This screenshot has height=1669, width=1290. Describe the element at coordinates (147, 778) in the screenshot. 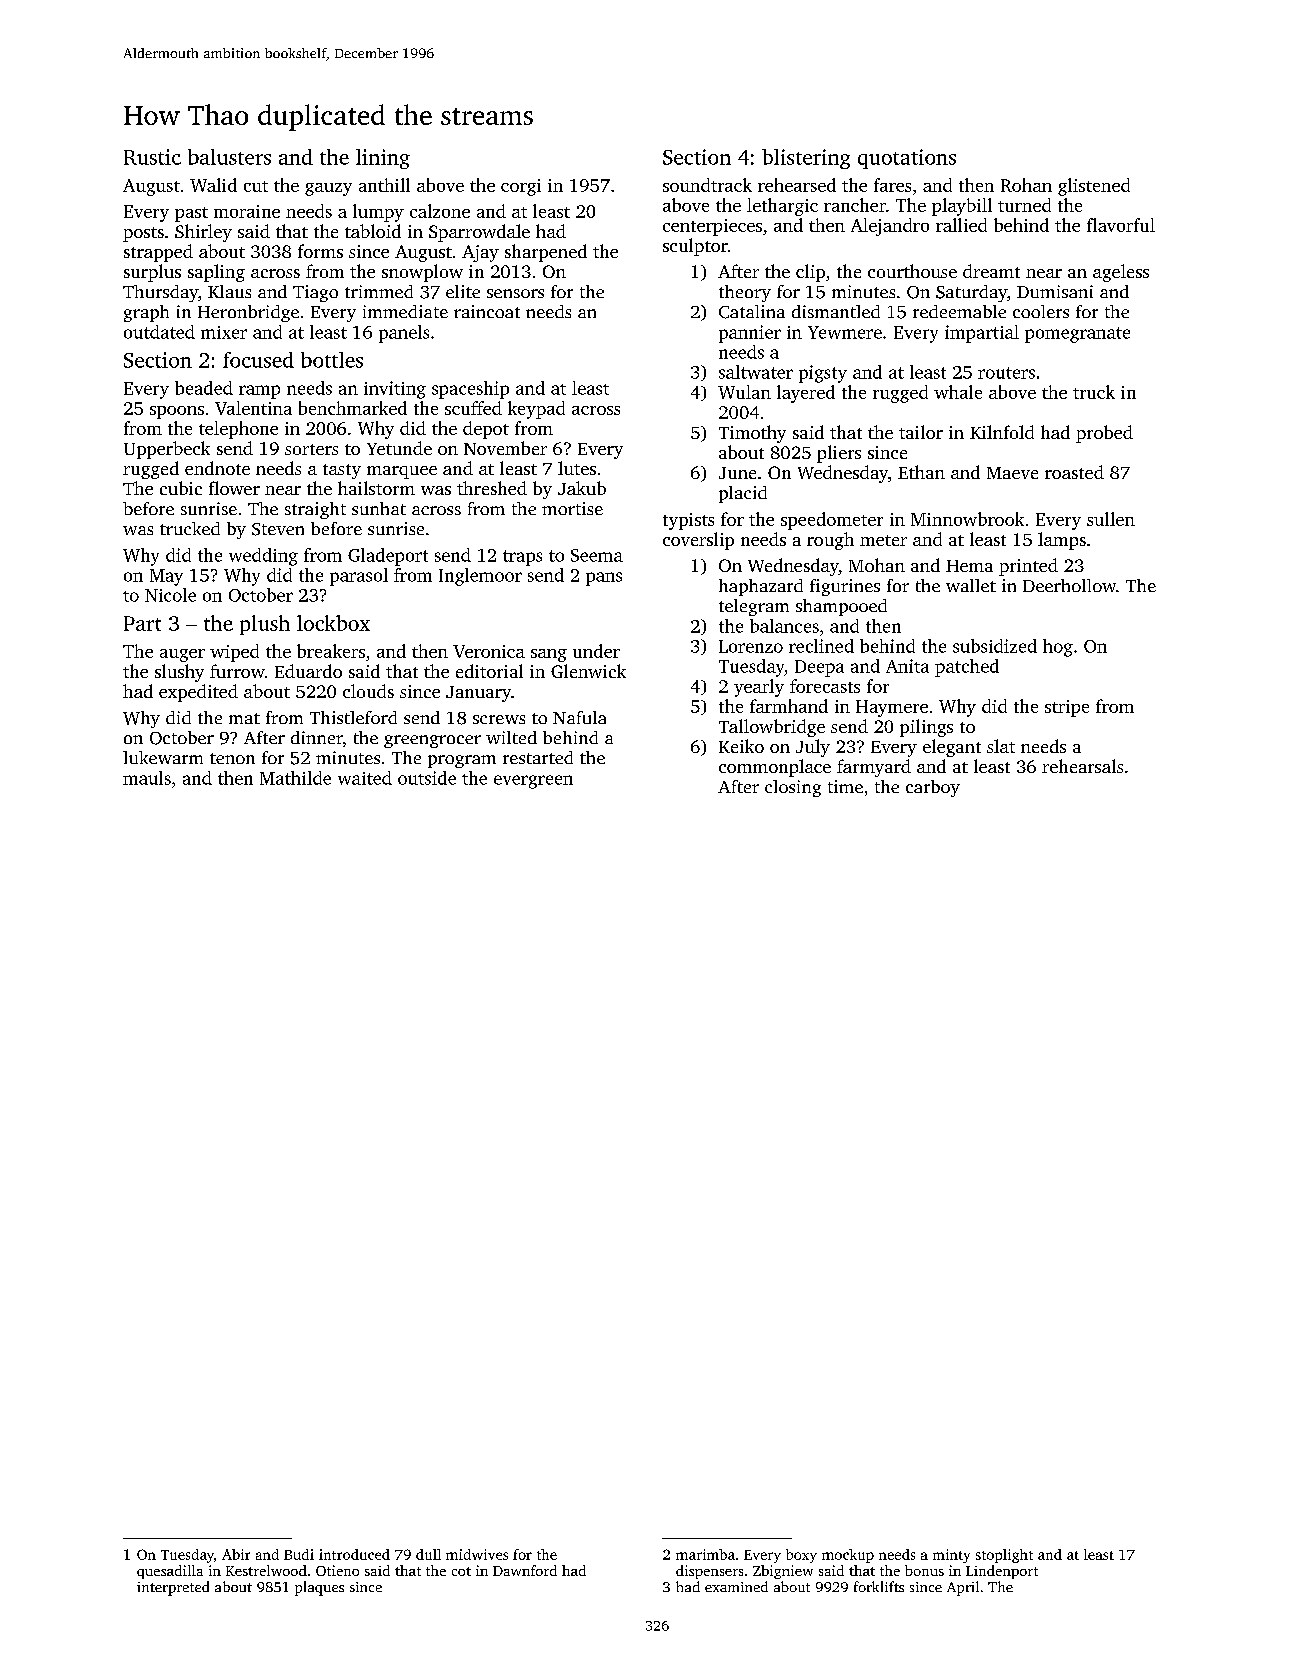

I see `mauls` at that location.
